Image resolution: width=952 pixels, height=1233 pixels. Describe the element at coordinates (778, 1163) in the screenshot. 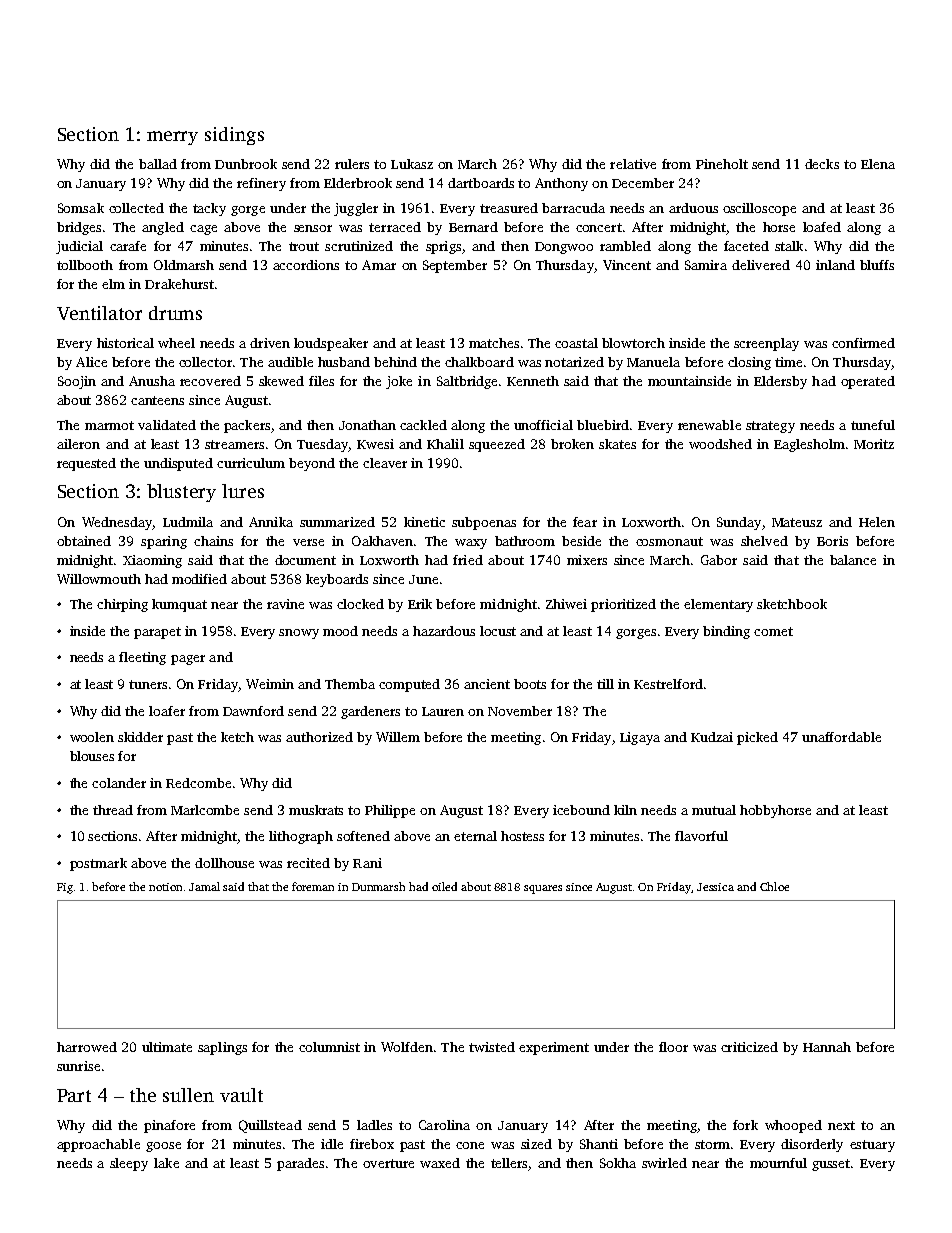

I see `mournful` at that location.
